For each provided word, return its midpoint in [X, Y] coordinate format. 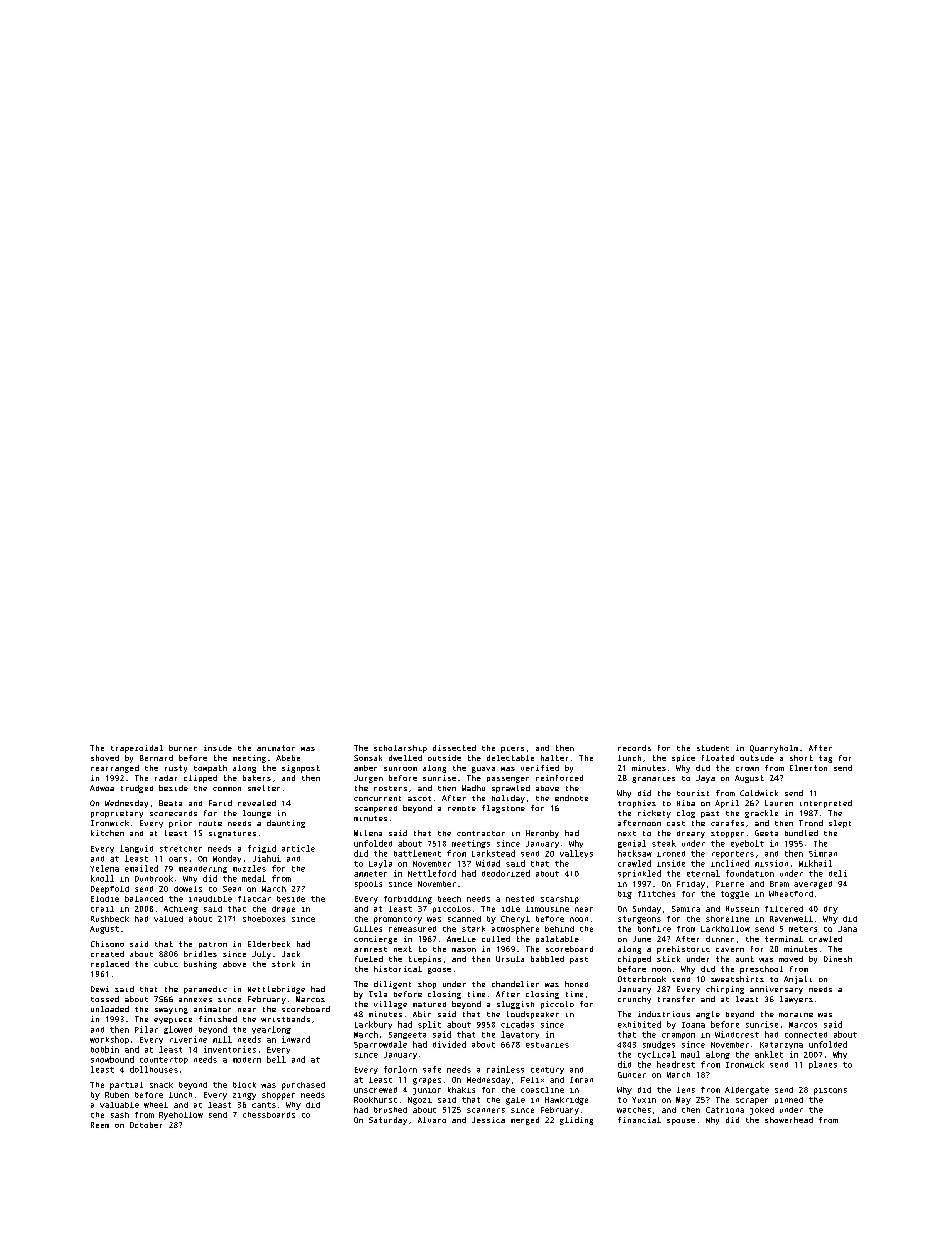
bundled [801, 833]
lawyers [796, 1000]
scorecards [173, 813]
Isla [378, 994]
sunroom [400, 769]
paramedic [205, 990]
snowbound [112, 1059]
